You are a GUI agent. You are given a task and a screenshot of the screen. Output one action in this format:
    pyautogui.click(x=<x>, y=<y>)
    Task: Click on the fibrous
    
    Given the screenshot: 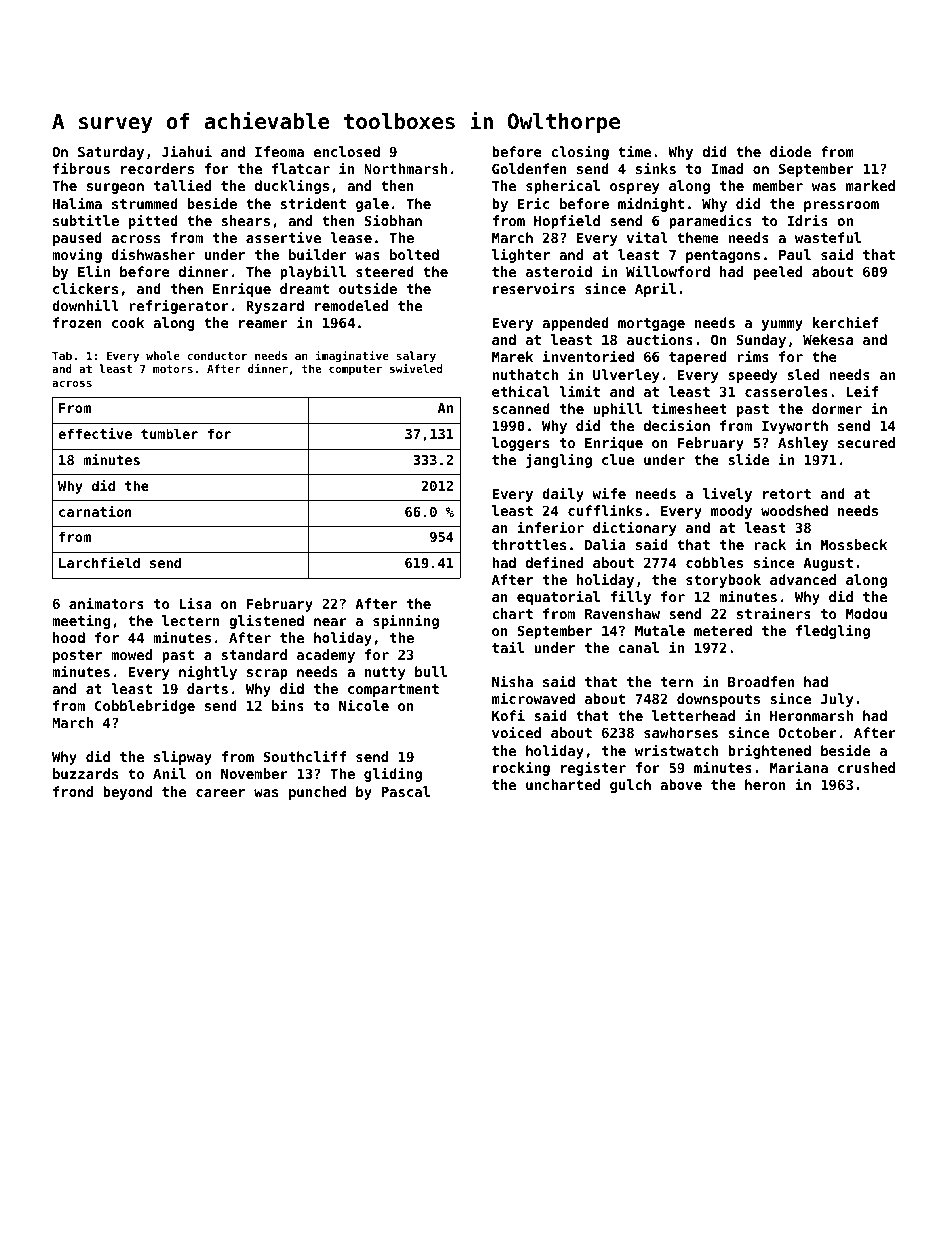 What is the action you would take?
    pyautogui.click(x=81, y=168)
